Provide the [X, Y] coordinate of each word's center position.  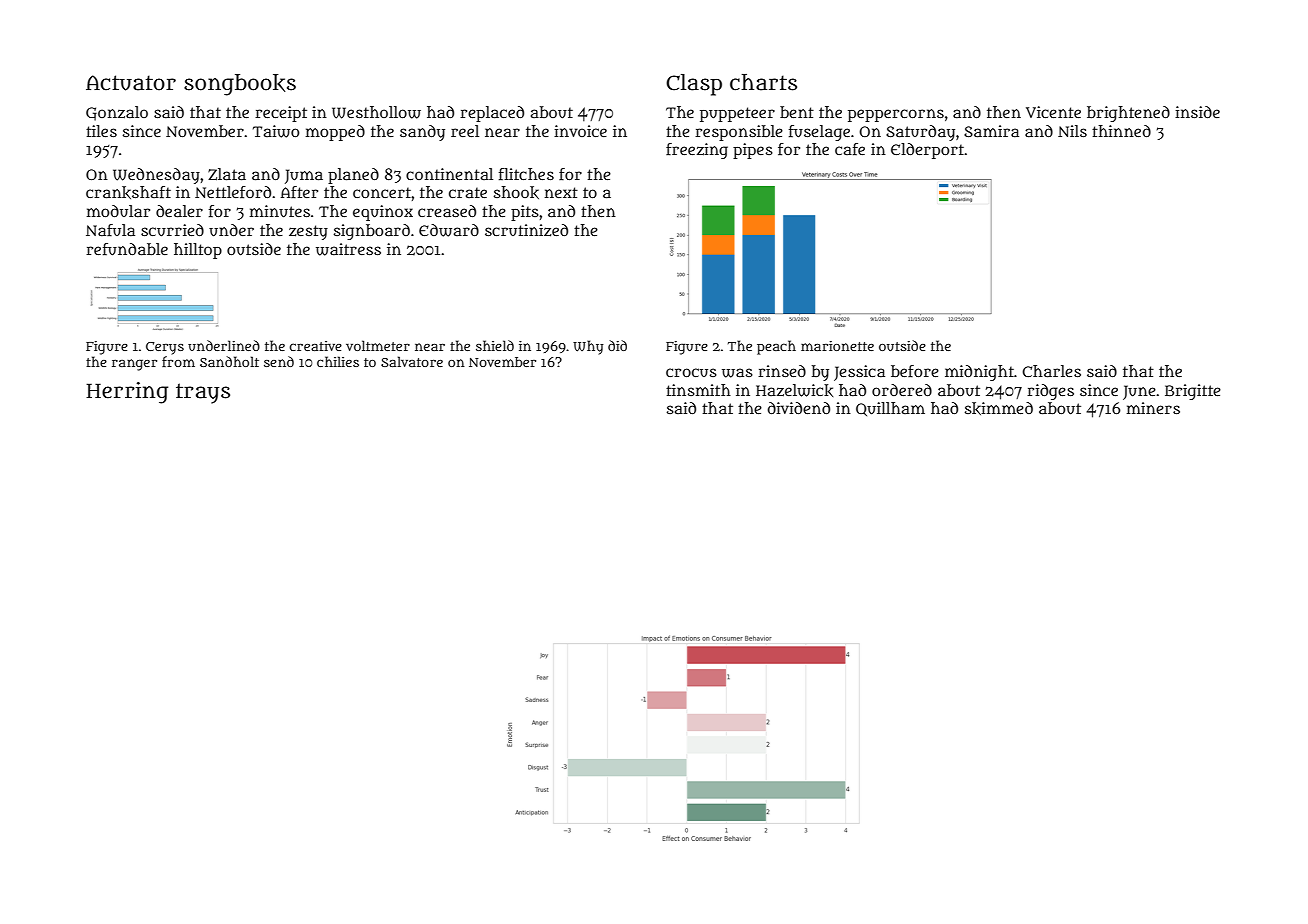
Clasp [694, 85]
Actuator [131, 83]
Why [588, 347]
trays [203, 393]
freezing [697, 151]
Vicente [1053, 112]
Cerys [165, 348]
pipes [753, 151]
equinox [383, 213]
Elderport [927, 151]
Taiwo [276, 131]
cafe [850, 149]
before [915, 371]
